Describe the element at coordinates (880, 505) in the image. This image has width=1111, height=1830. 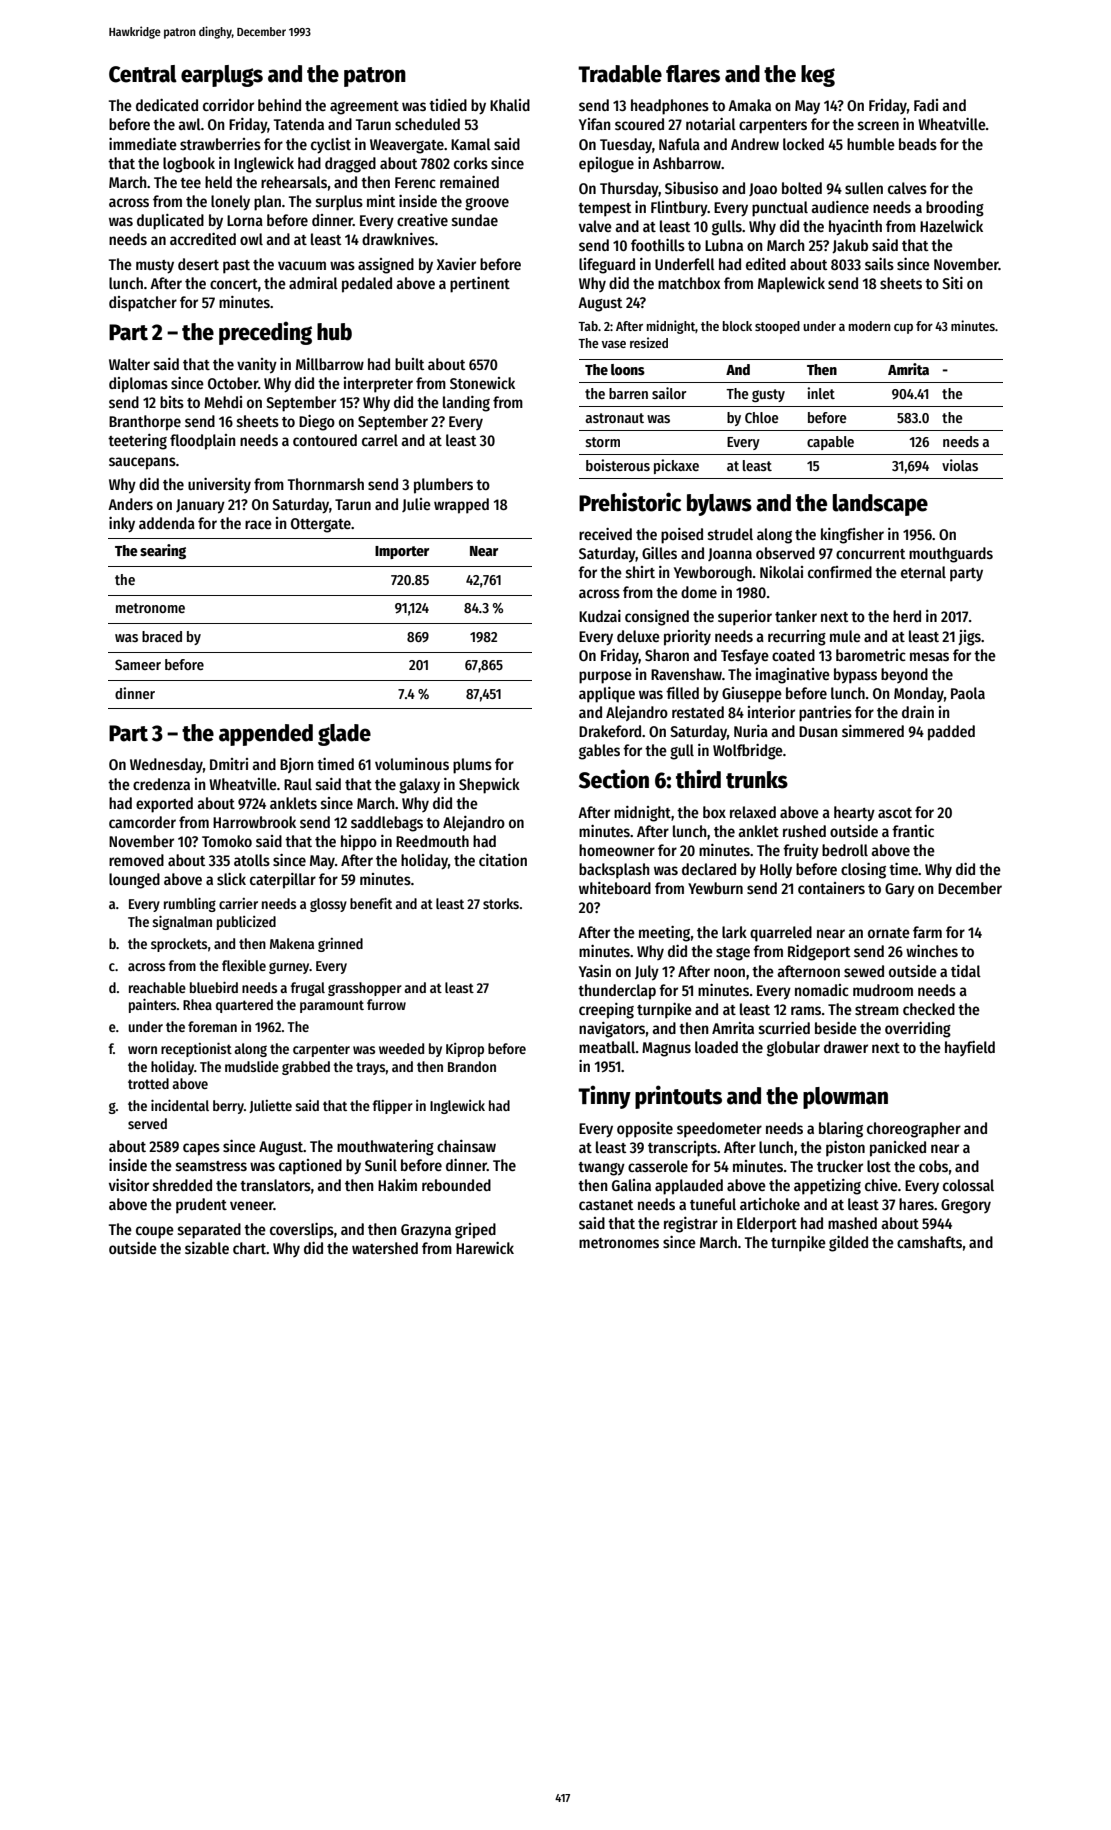
I see `landscape` at that location.
